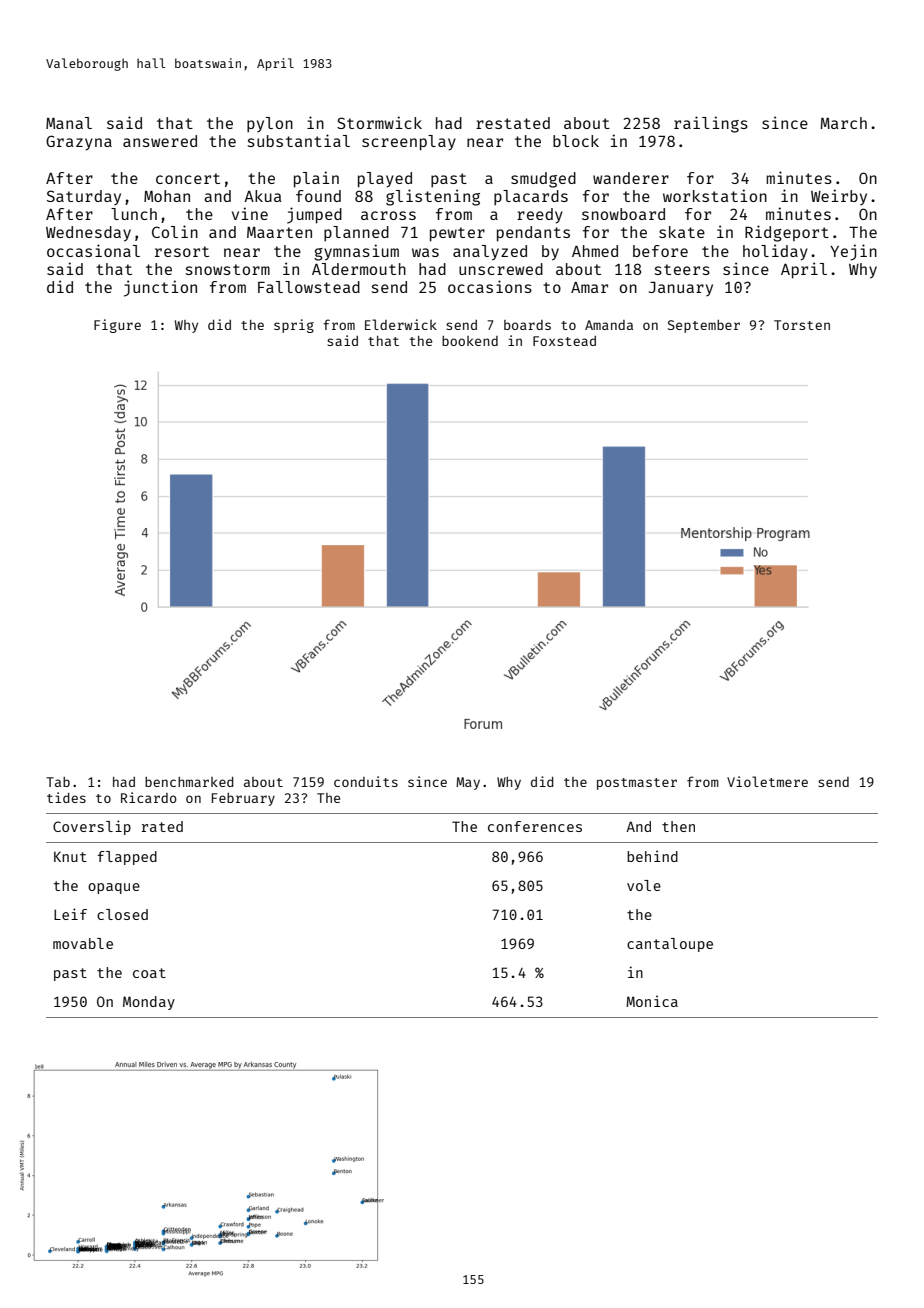 The height and width of the screenshot is (1308, 924). What do you see at coordinates (564, 341) in the screenshot?
I see `Foxstead` at bounding box center [564, 341].
